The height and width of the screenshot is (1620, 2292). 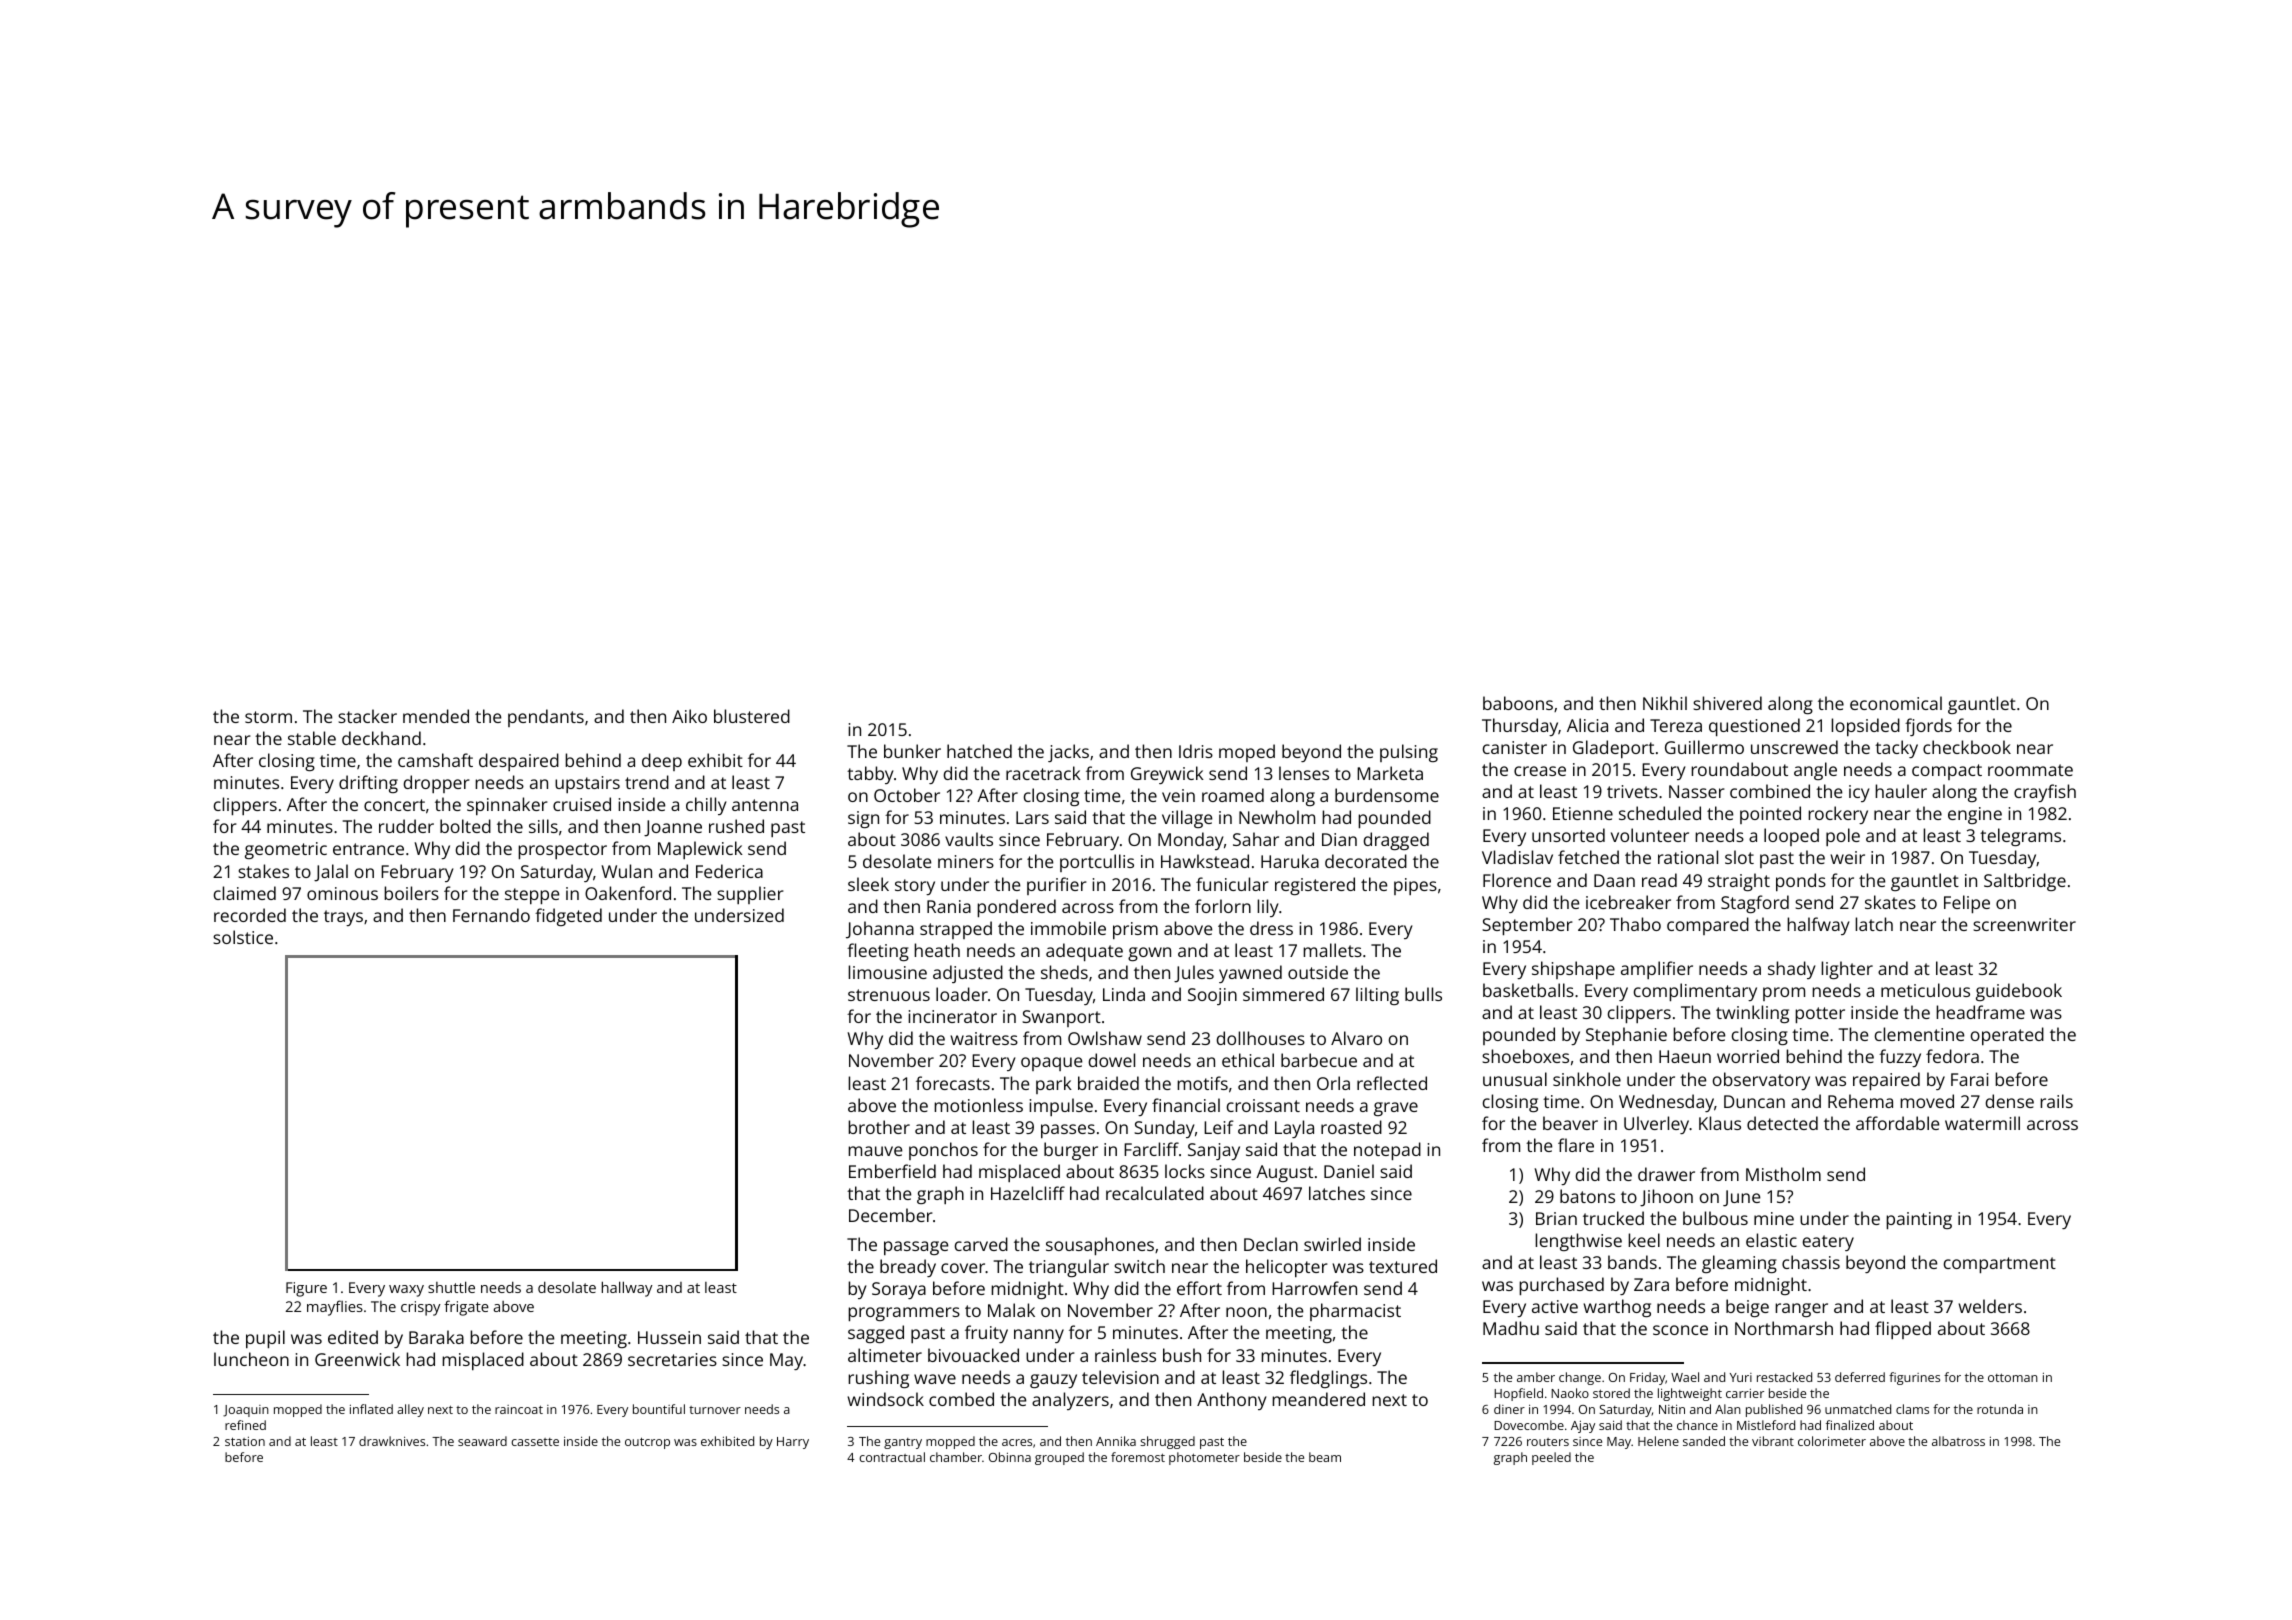 I want to click on strenuous, so click(x=889, y=995).
